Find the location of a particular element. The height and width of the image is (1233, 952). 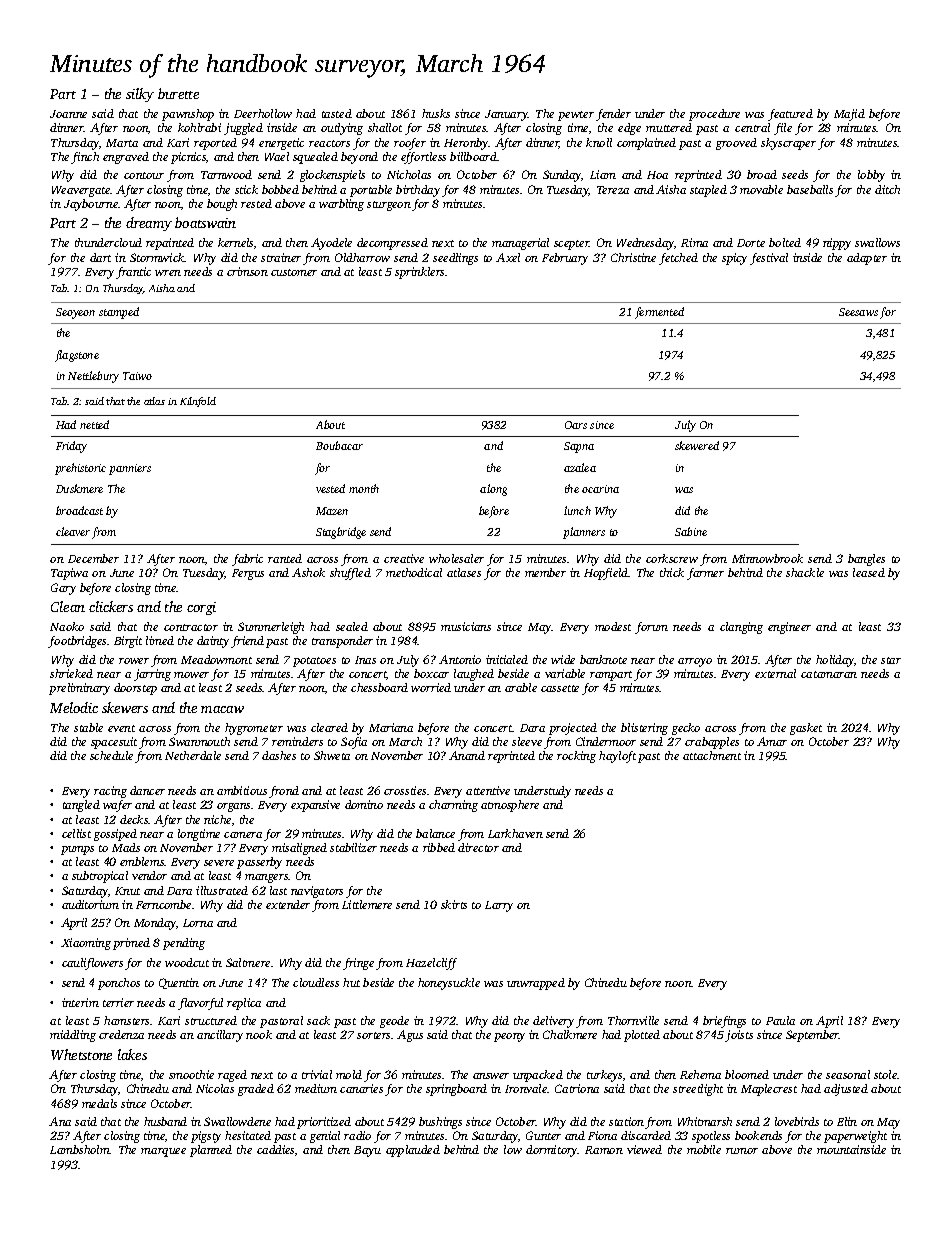

Antonio is located at coordinates (460, 659).
